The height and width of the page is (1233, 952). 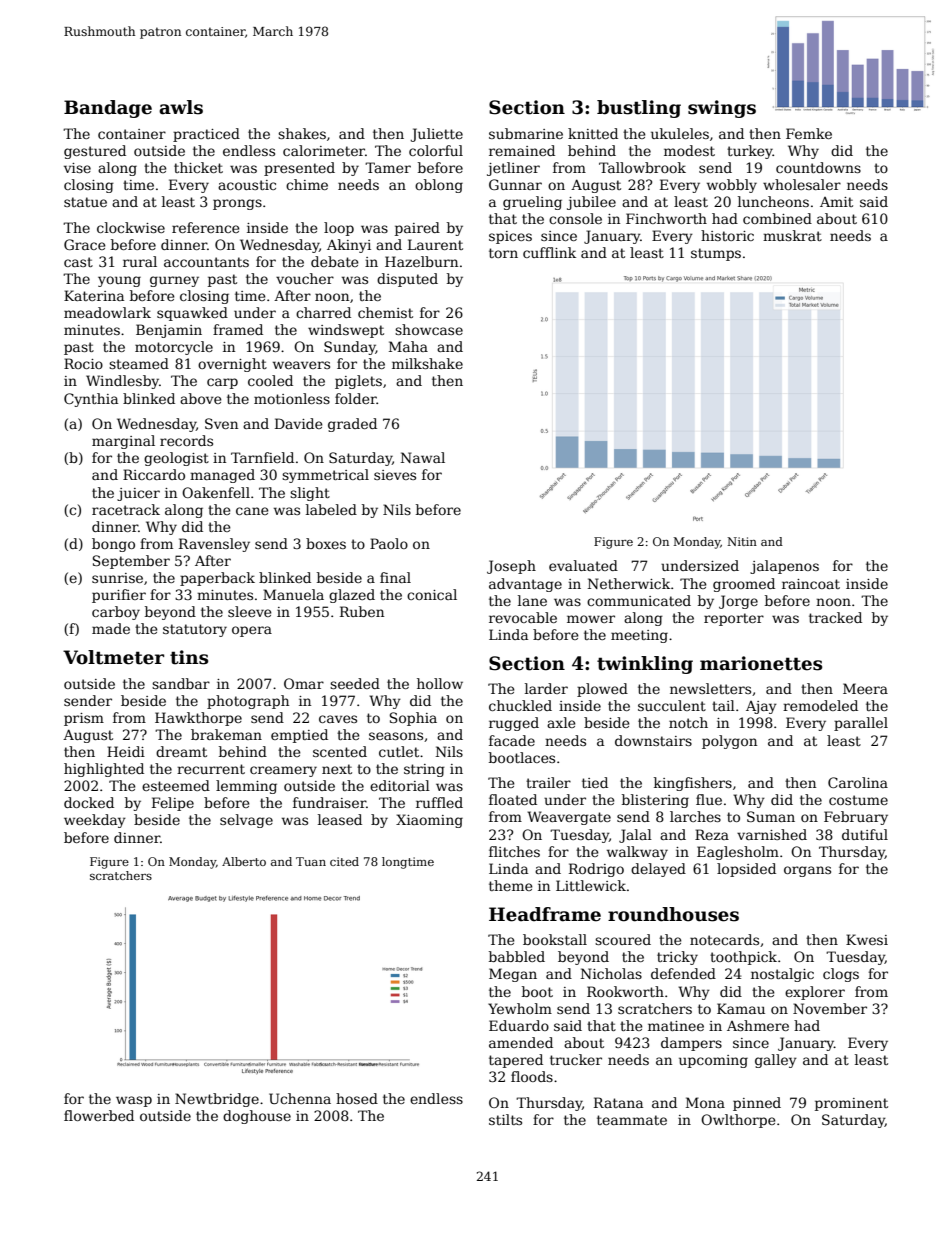 What do you see at coordinates (548, 782) in the page?
I see `trailer` at bounding box center [548, 782].
